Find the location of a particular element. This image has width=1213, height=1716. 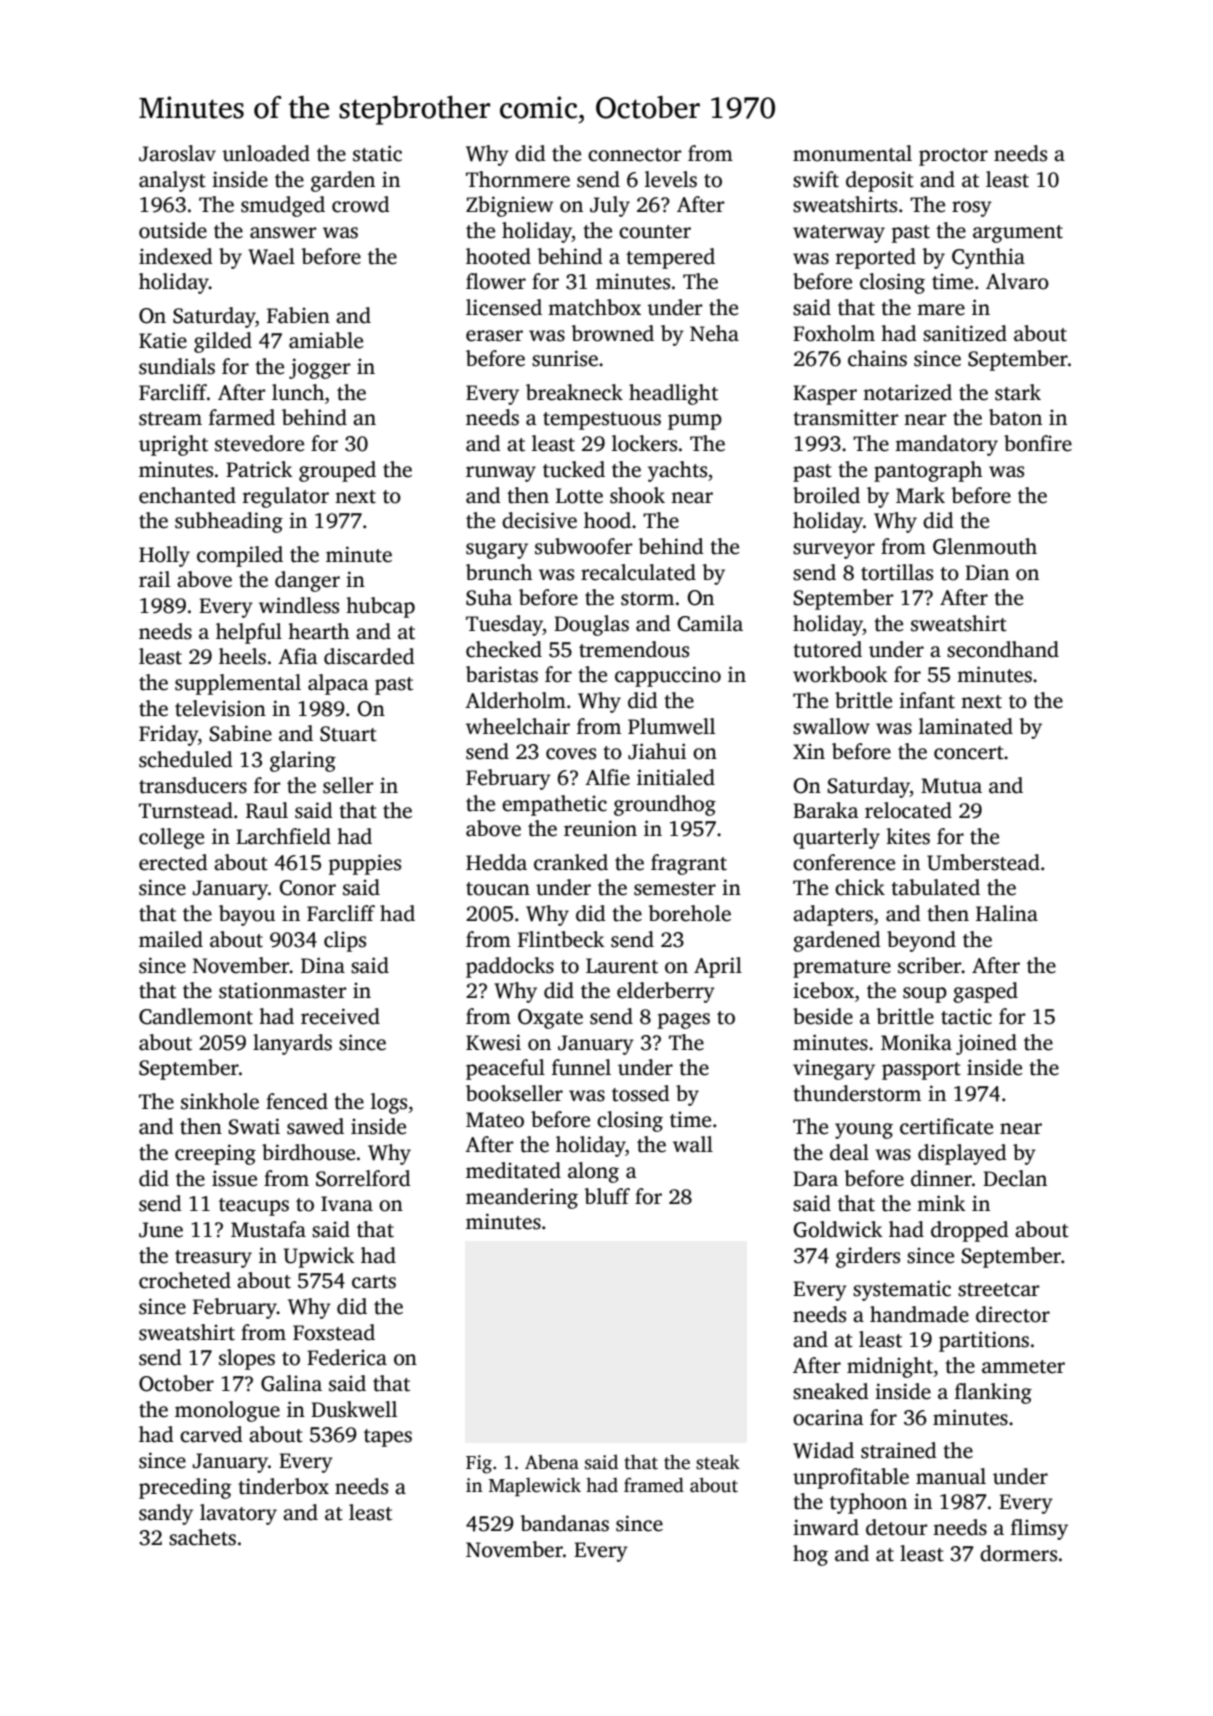

farmed is located at coordinates (242, 417).
